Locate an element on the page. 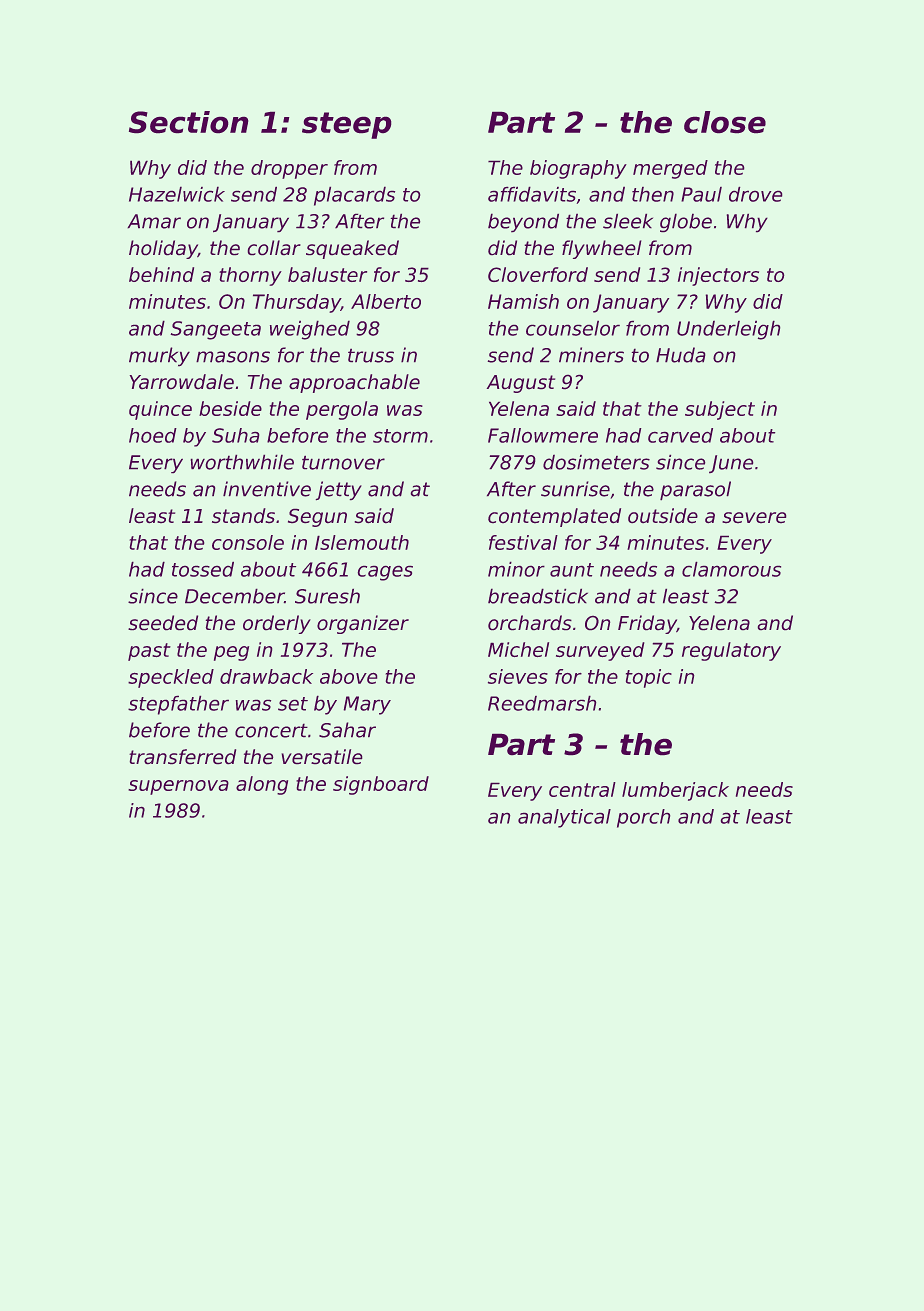  close is located at coordinates (725, 122).
